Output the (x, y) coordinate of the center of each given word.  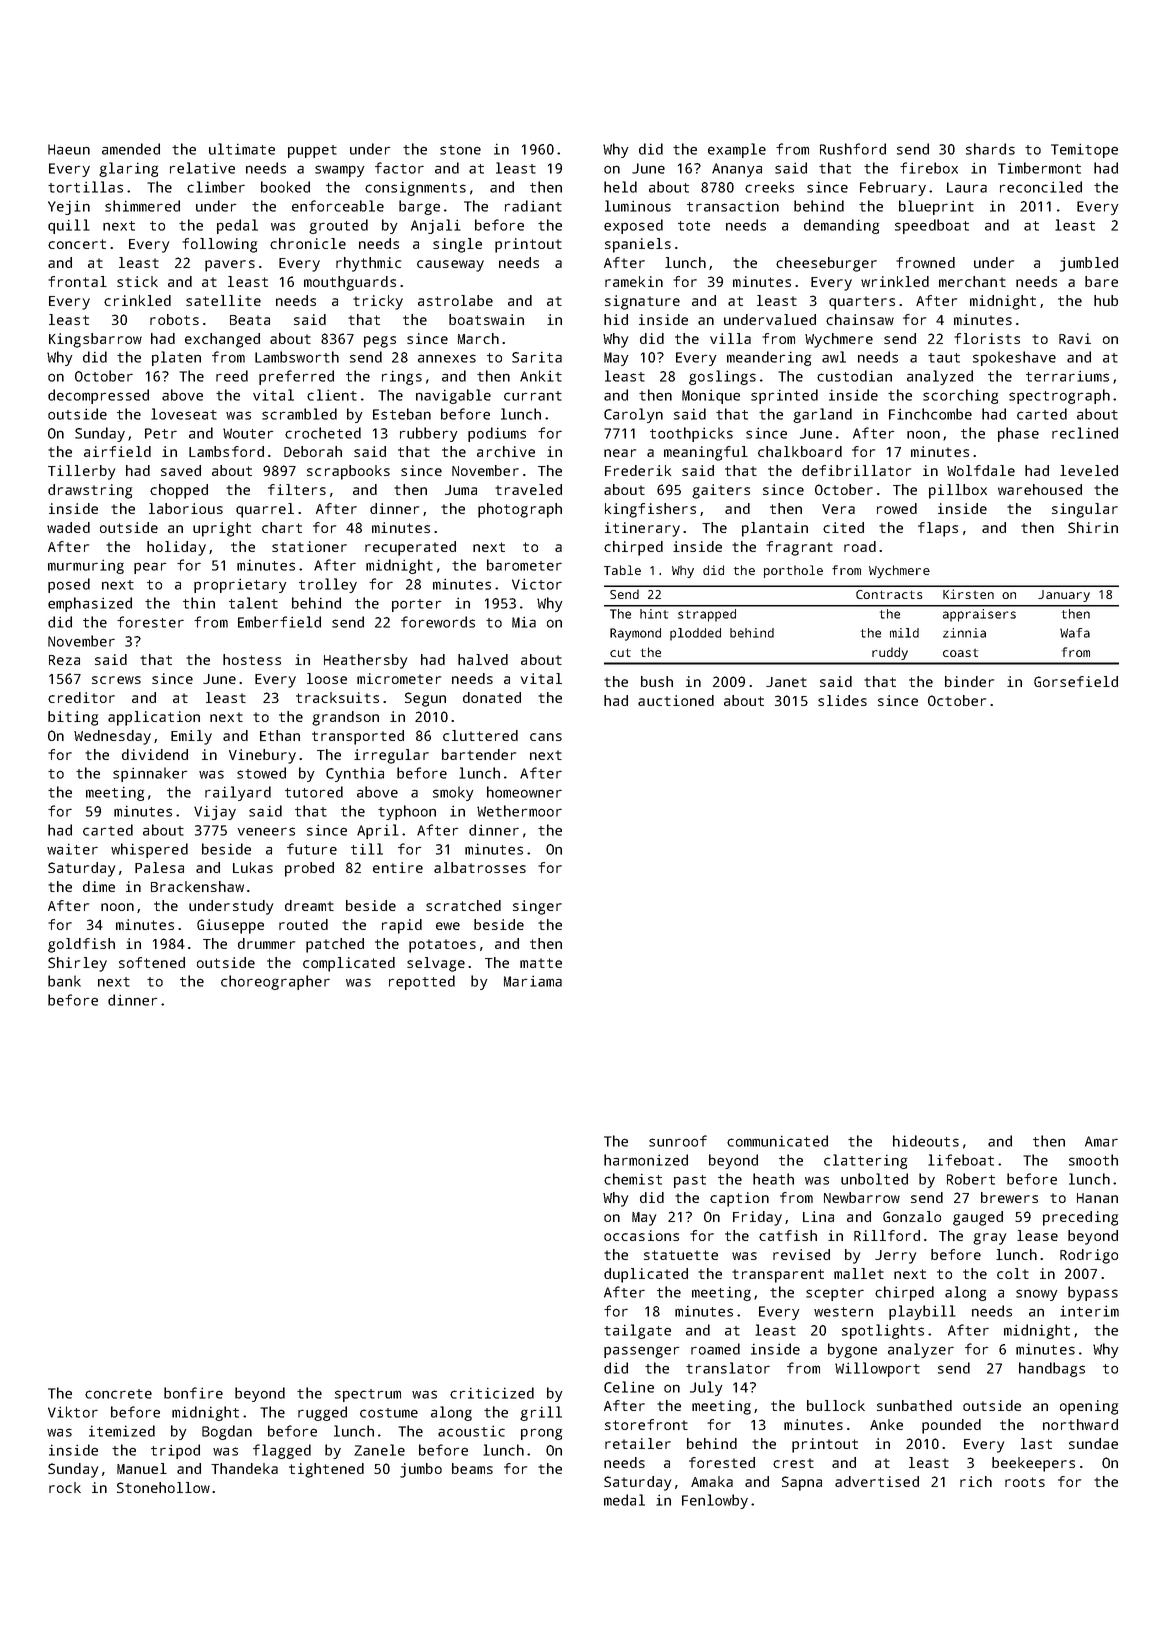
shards (990, 149)
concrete (118, 1394)
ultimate (242, 149)
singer (537, 907)
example (737, 150)
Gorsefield (1076, 681)
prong (541, 1434)
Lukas (253, 867)
